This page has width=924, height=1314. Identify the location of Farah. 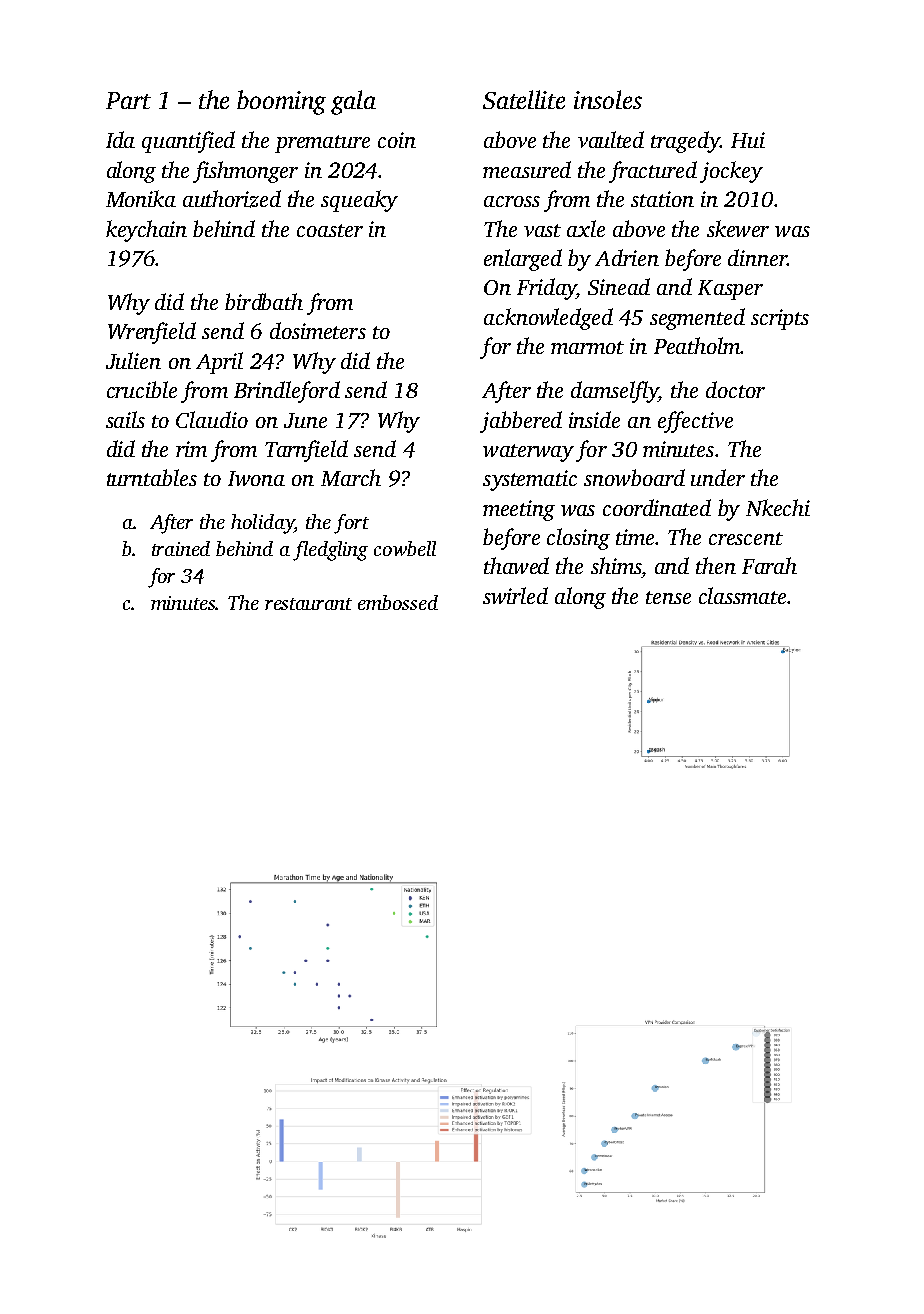
(769, 565).
